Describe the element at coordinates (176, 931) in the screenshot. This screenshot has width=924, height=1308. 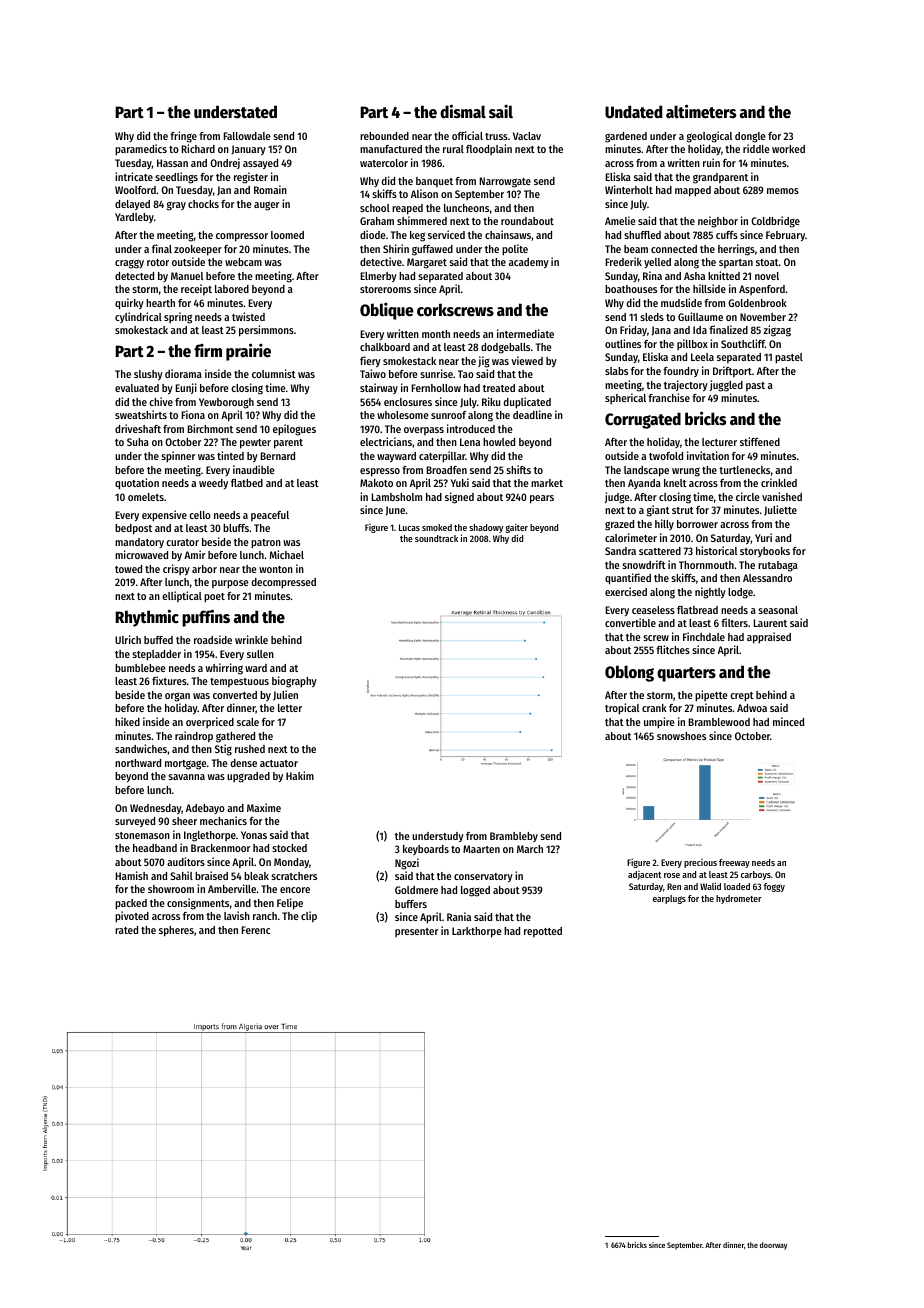
I see `spheres` at that location.
